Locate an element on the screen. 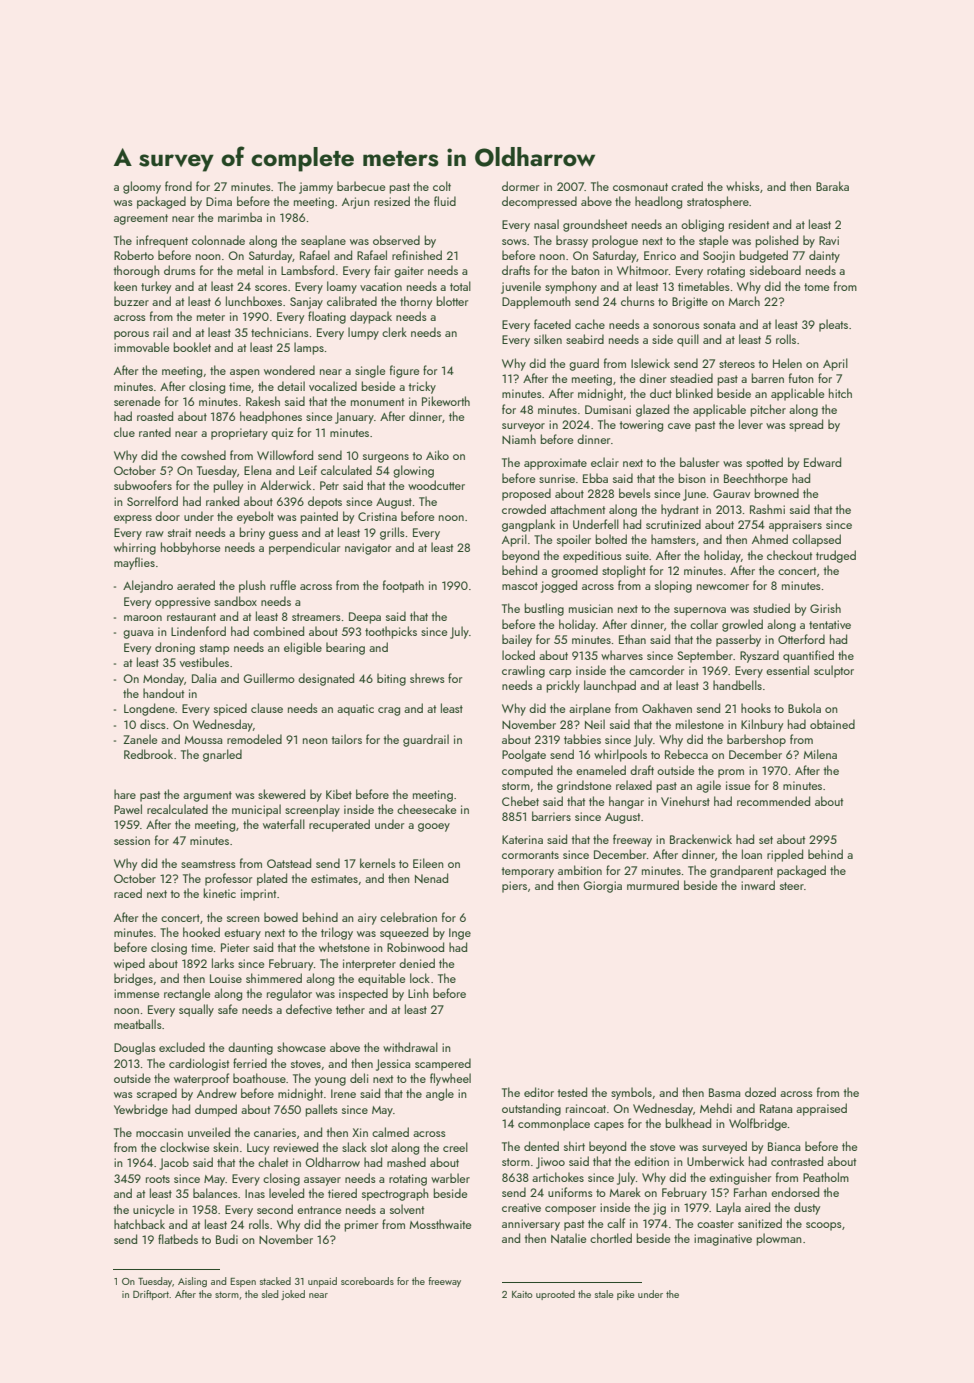 This screenshot has height=1383, width=974. Ryszard is located at coordinates (759, 656).
